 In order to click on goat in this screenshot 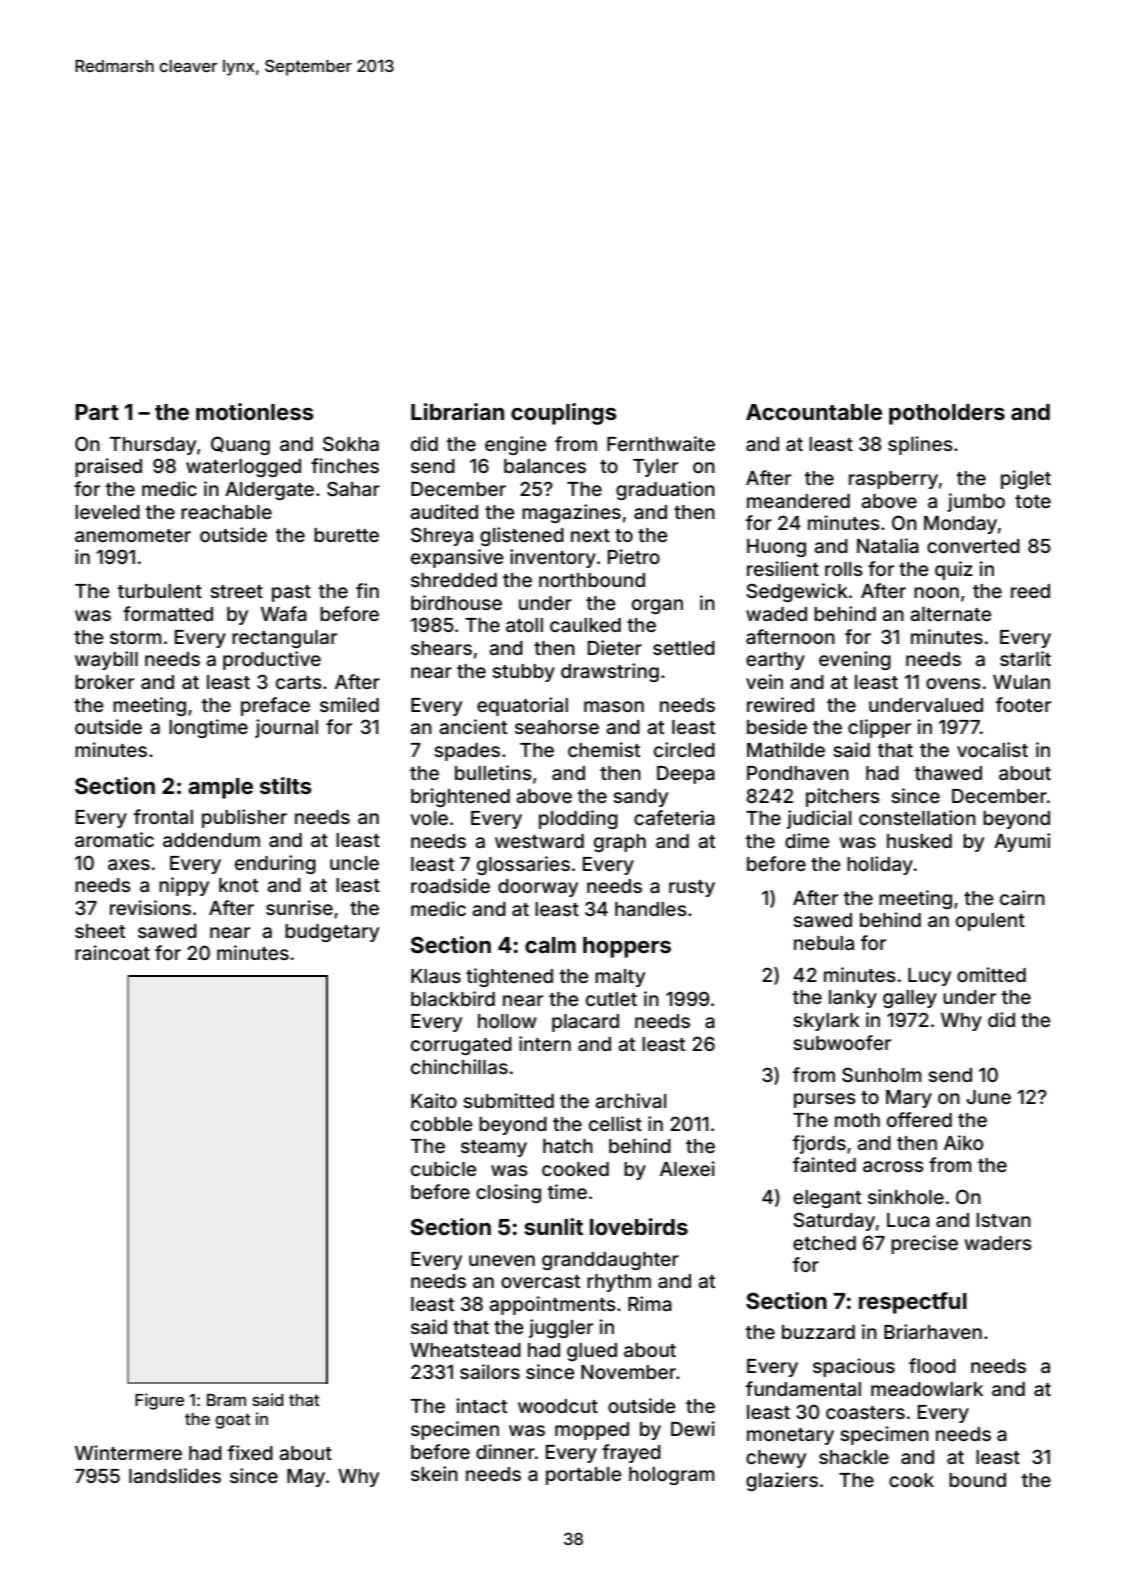, I will do `click(233, 1421)`.
